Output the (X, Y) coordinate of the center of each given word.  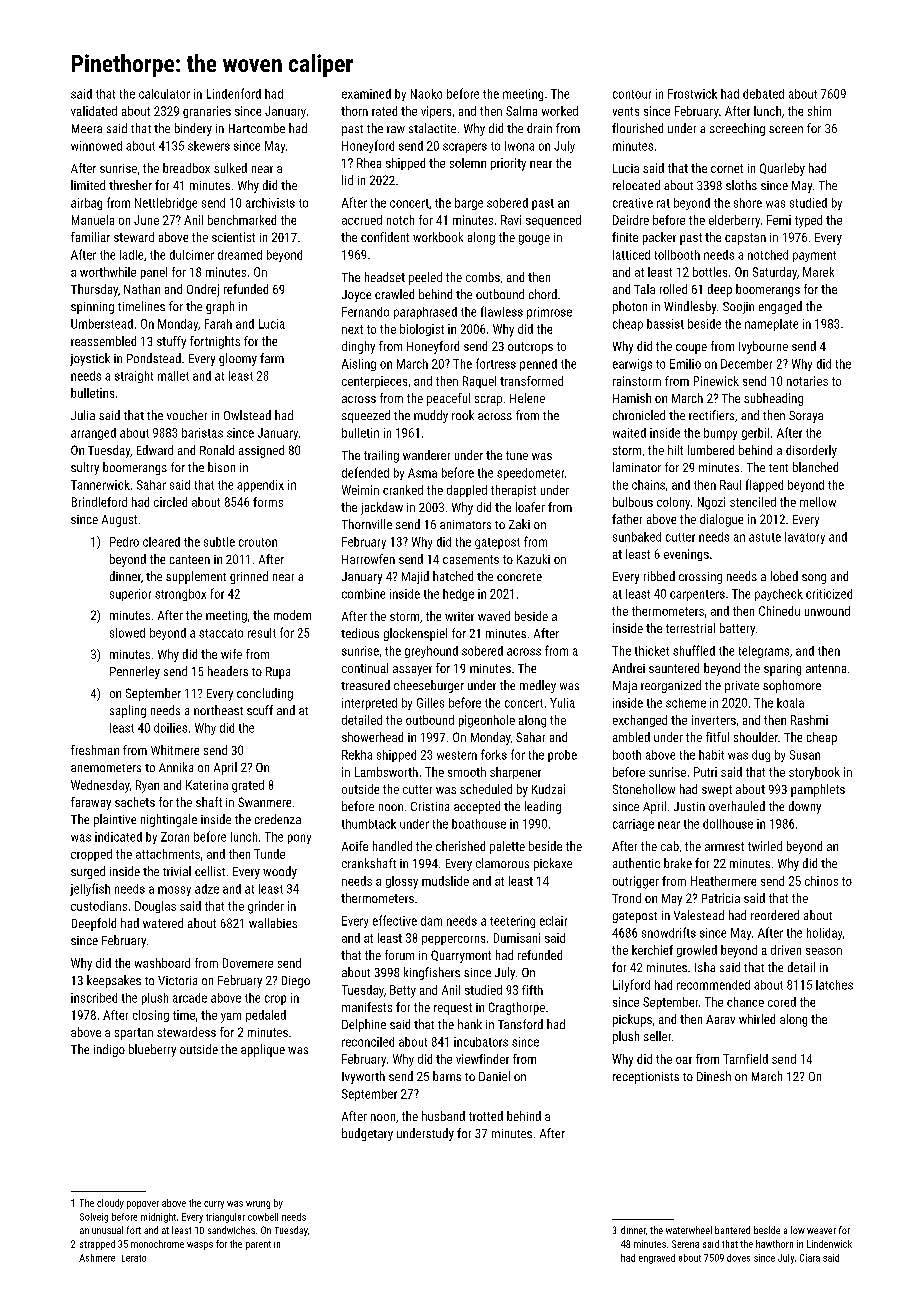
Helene (527, 398)
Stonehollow (644, 789)
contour (632, 94)
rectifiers (711, 415)
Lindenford (234, 93)
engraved (657, 1259)
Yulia (562, 703)
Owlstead (247, 415)
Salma (521, 111)
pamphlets (818, 790)
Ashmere (97, 1258)
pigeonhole (487, 721)
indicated (118, 837)
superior (130, 595)
